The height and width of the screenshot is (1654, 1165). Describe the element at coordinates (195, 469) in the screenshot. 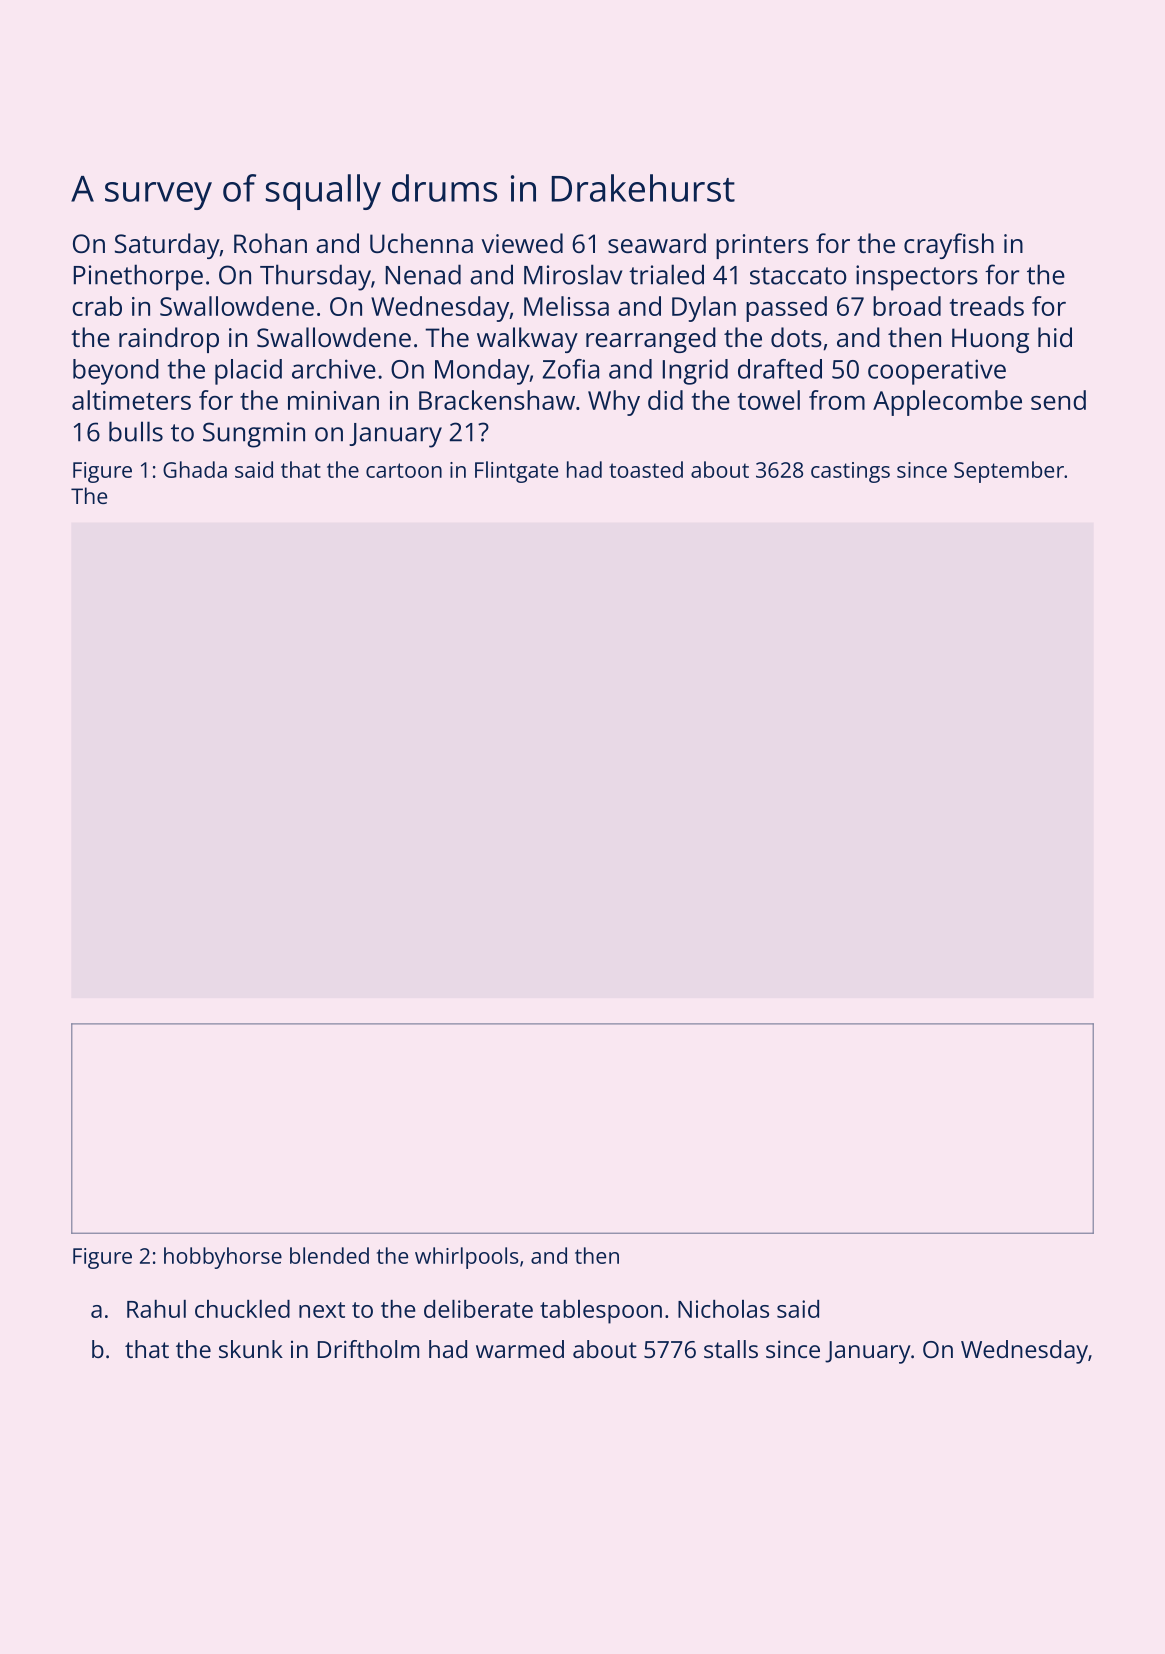

I see `Ghada` at that location.
